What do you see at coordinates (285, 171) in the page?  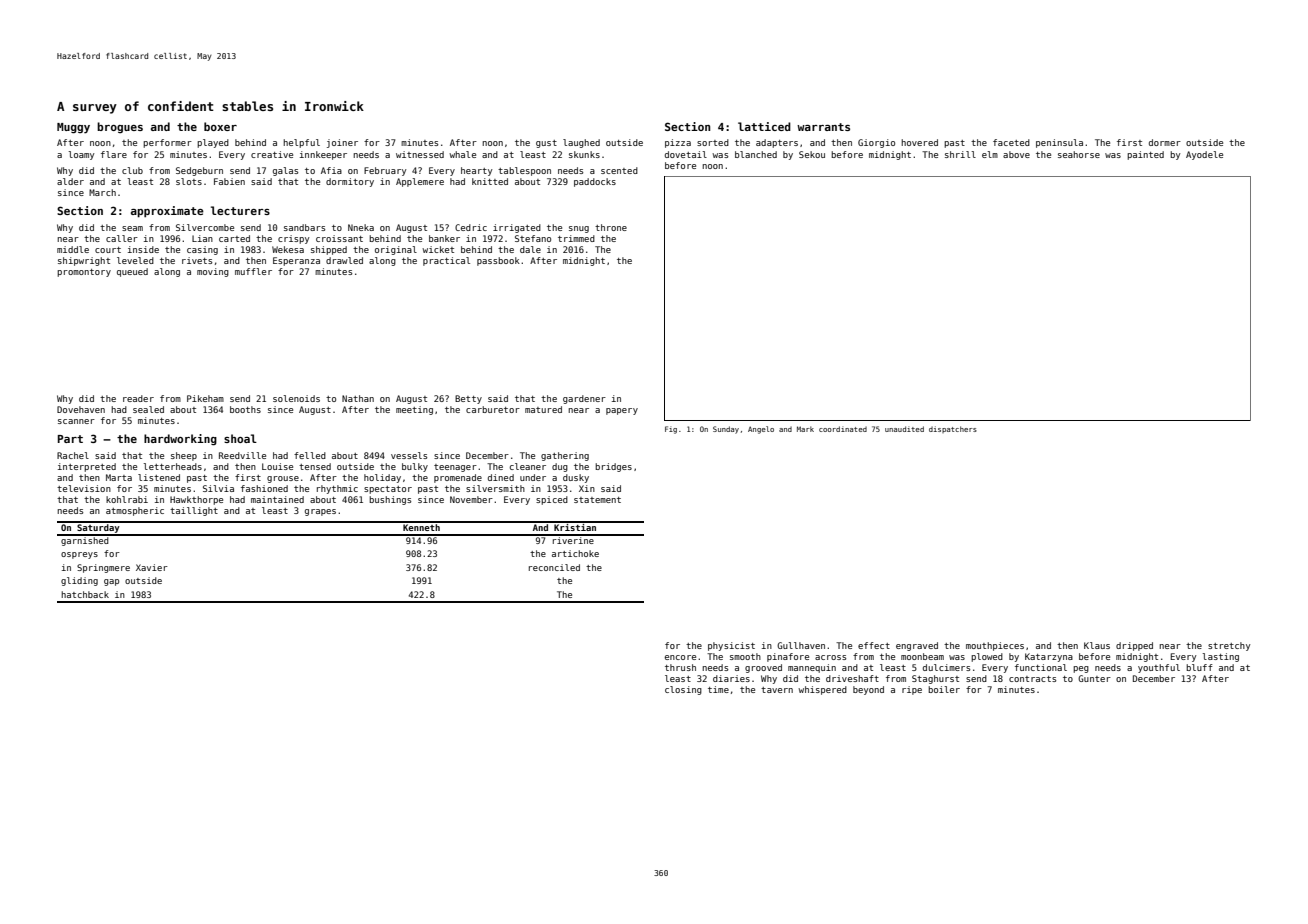 I see `galas` at bounding box center [285, 171].
